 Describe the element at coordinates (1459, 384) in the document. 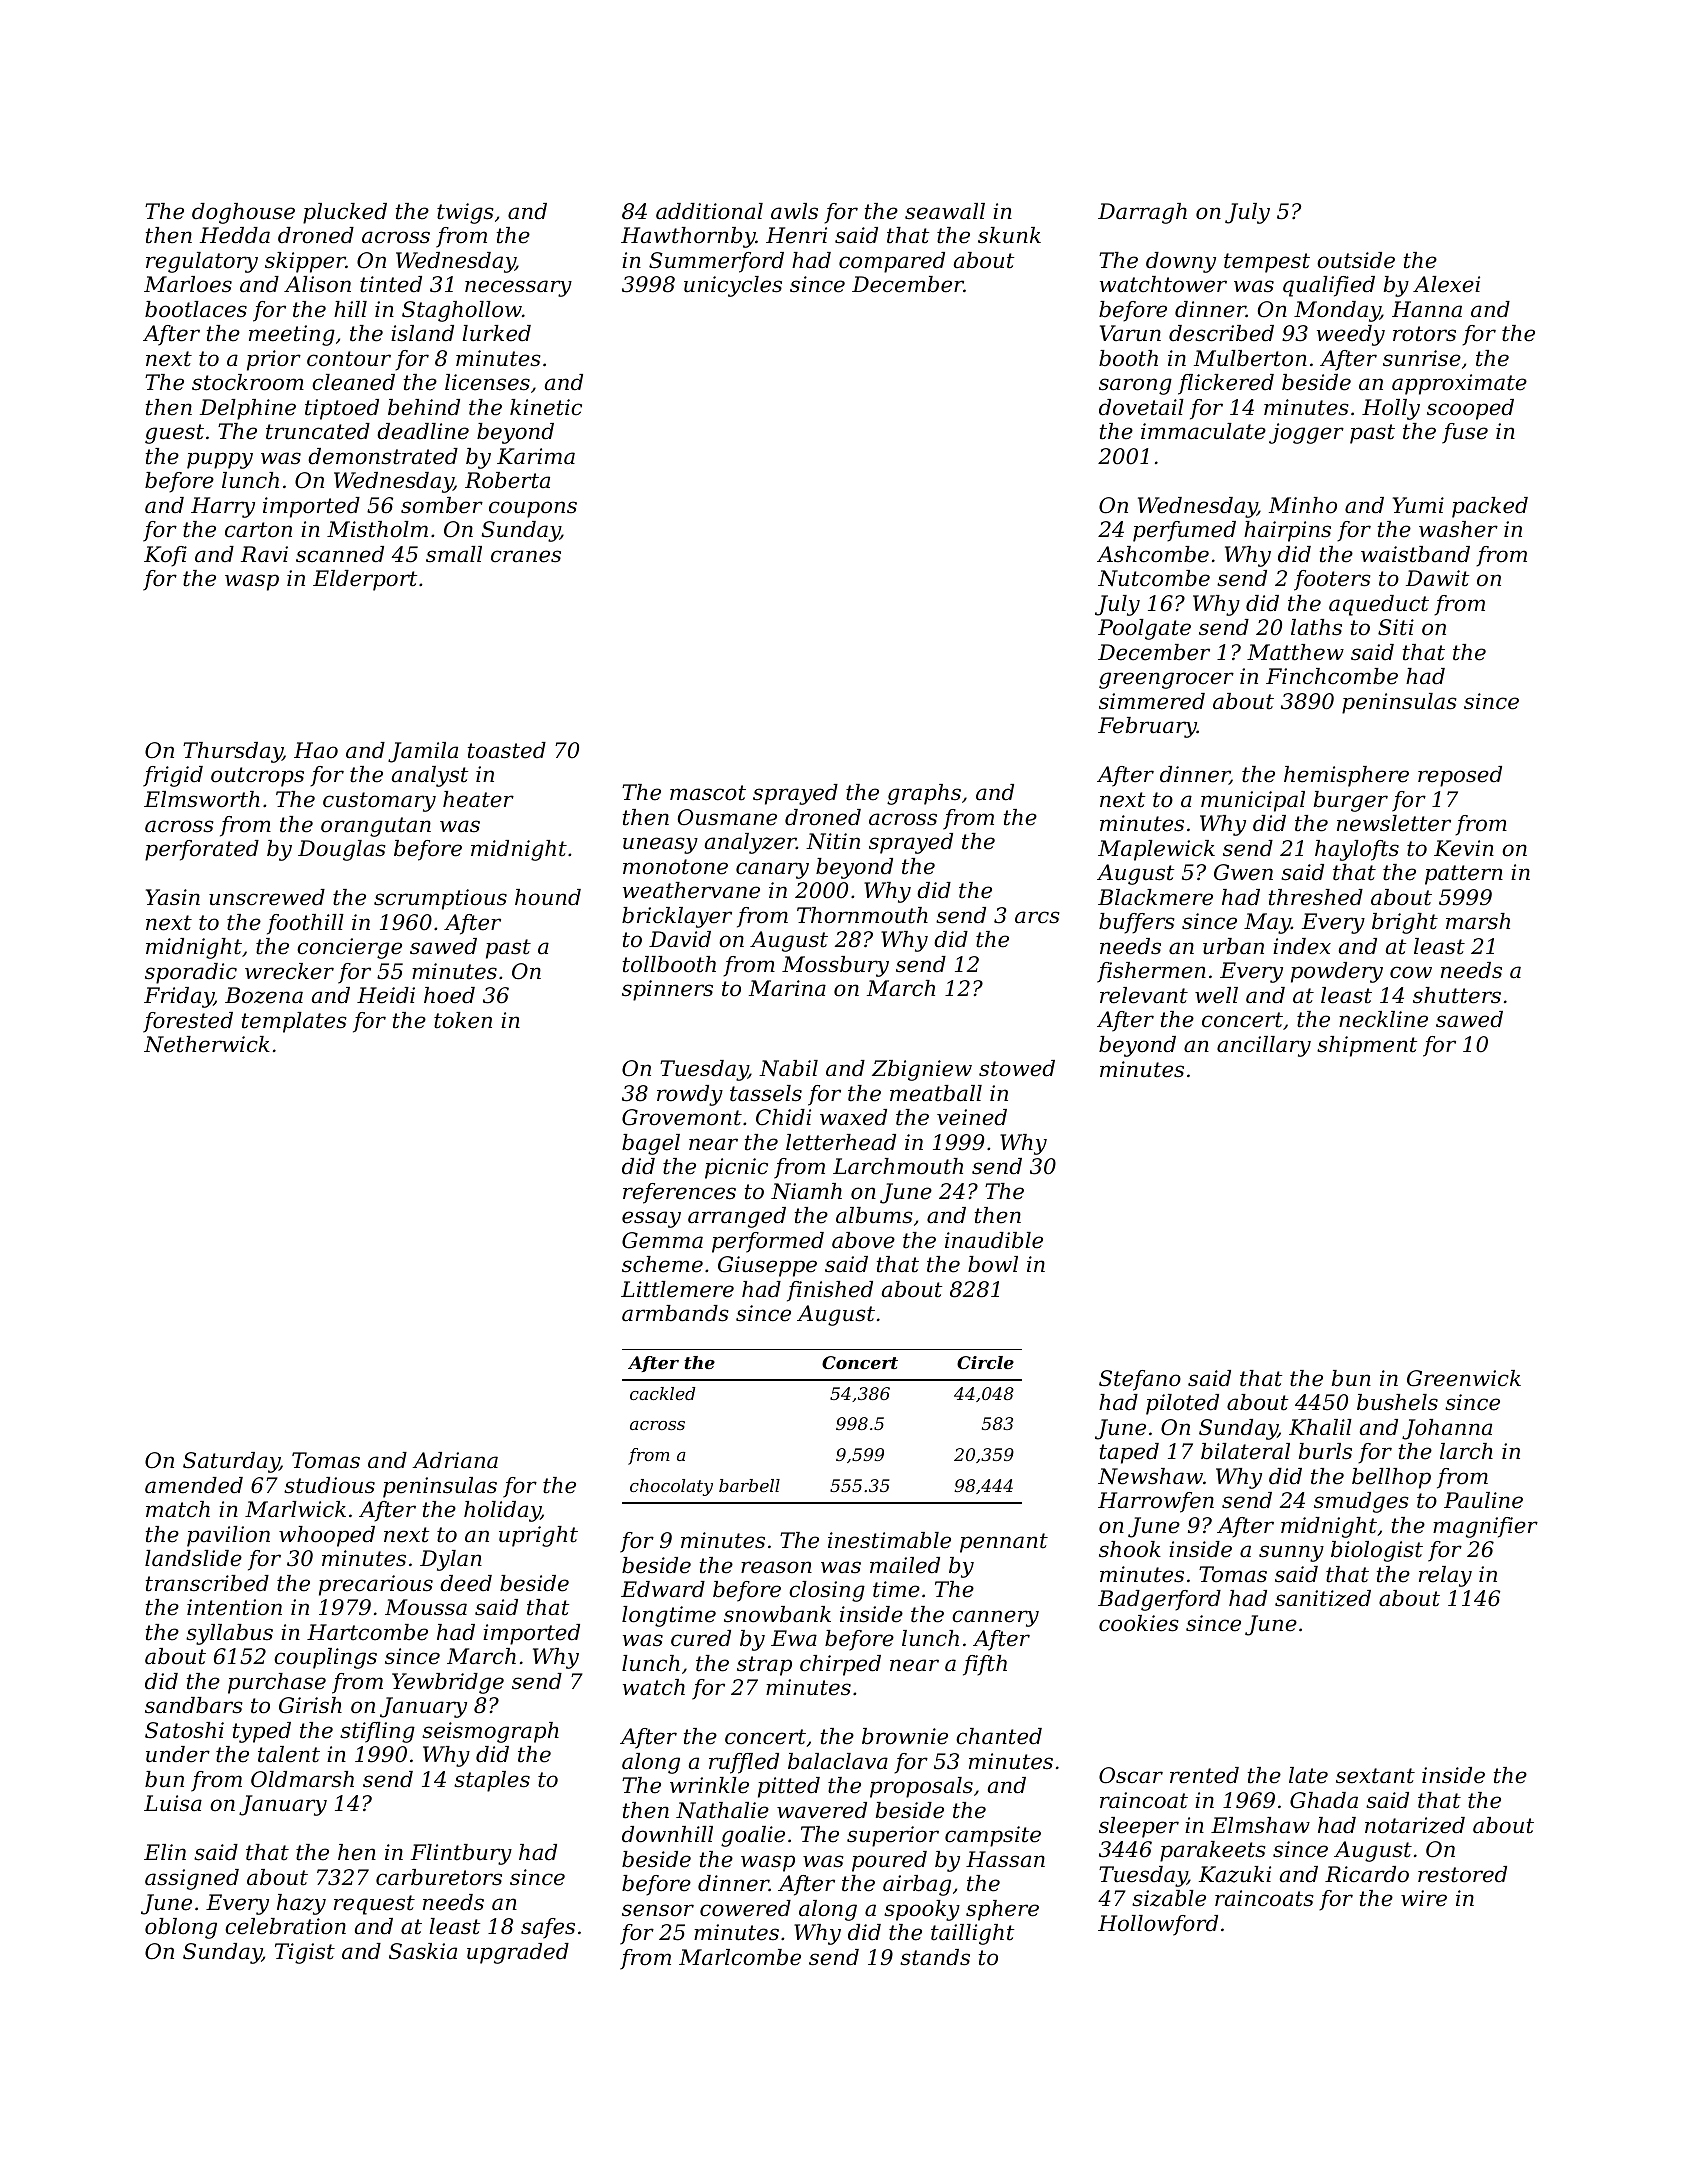

I see `approximate` at that location.
